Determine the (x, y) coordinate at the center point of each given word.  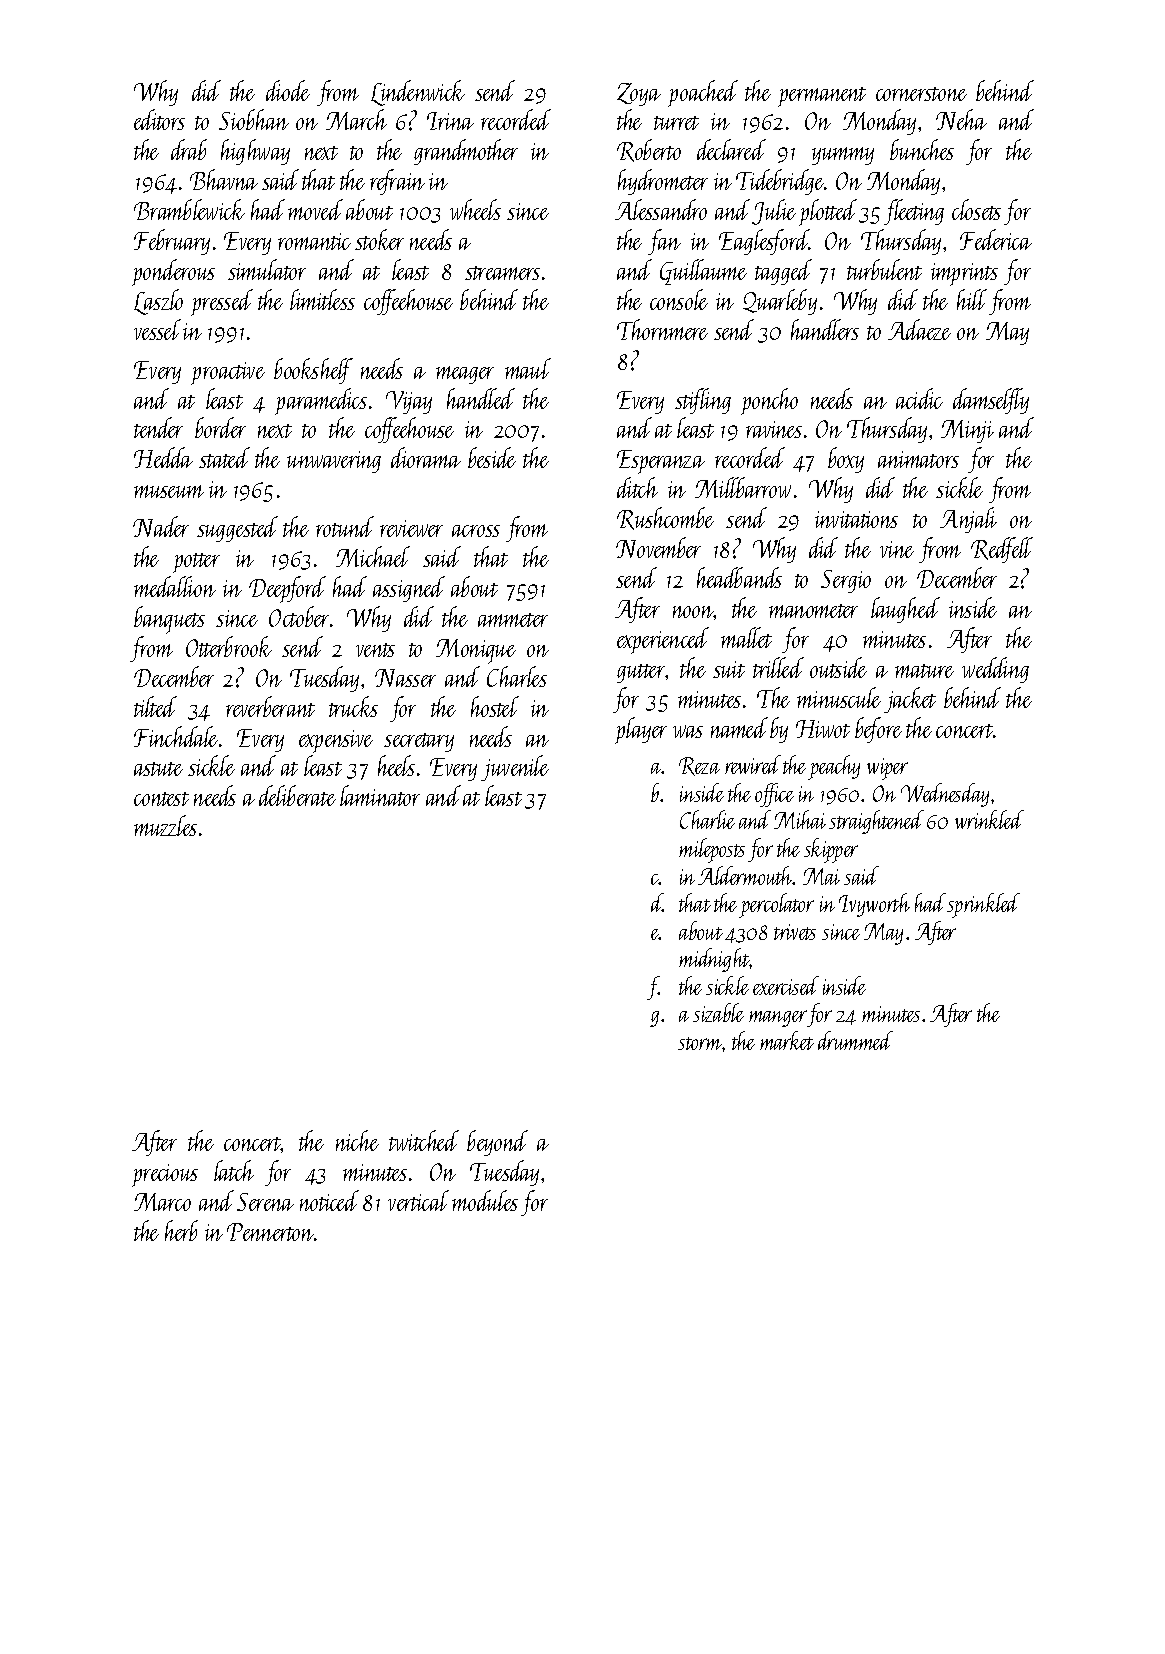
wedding (995, 670)
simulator (267, 269)
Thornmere (662, 329)
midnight (714, 960)
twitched (424, 1140)
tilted (155, 706)
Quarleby (780, 302)
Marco (162, 1202)
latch (234, 1170)
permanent (822, 97)
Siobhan (254, 119)
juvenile (515, 768)
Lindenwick (418, 93)
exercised (786, 985)
